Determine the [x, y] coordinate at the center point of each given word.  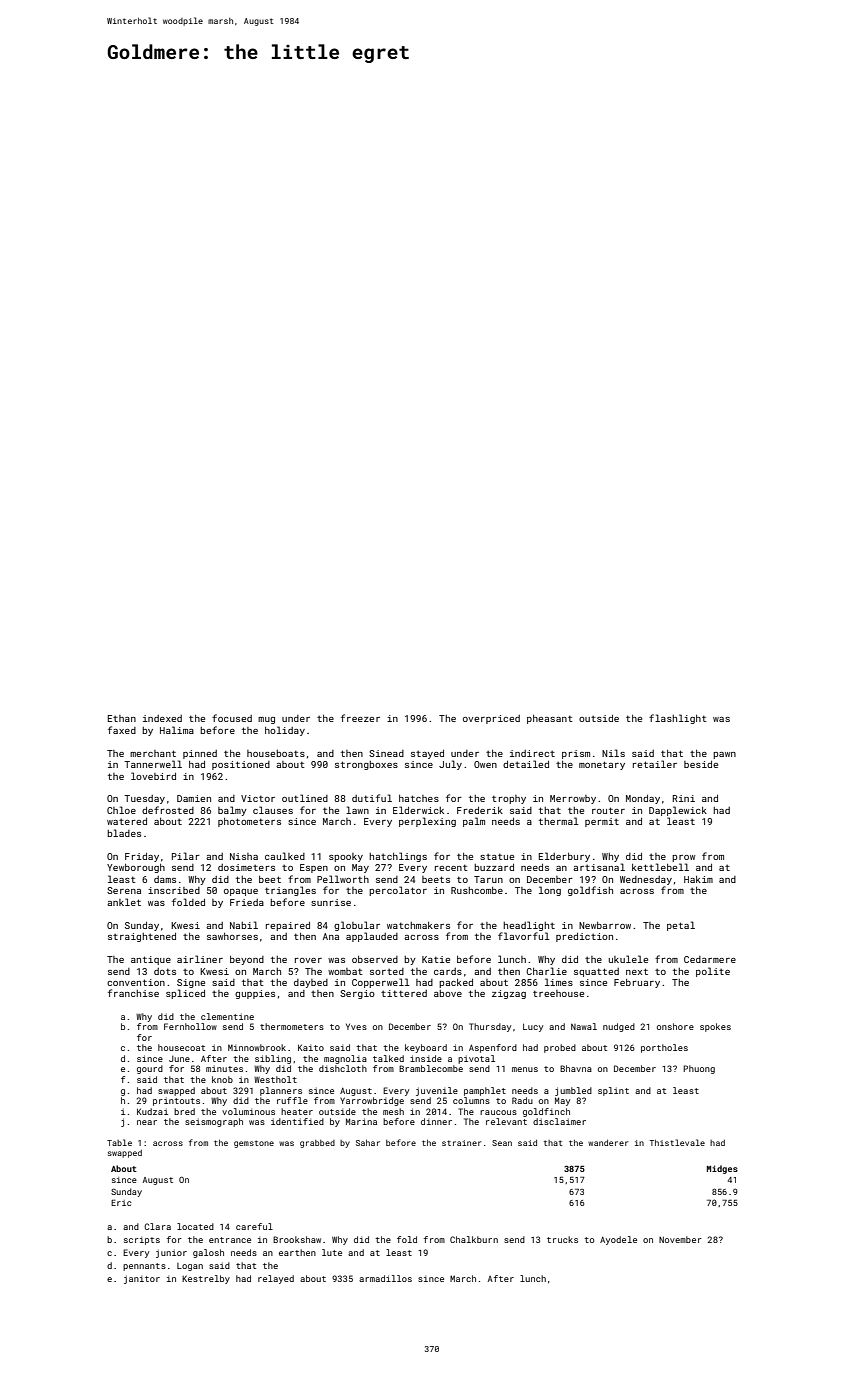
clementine [227, 1016]
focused [232, 718]
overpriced [491, 719]
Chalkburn [474, 1239]
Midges [722, 1169]
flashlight [678, 719]
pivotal [476, 1059]
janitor [142, 1279]
